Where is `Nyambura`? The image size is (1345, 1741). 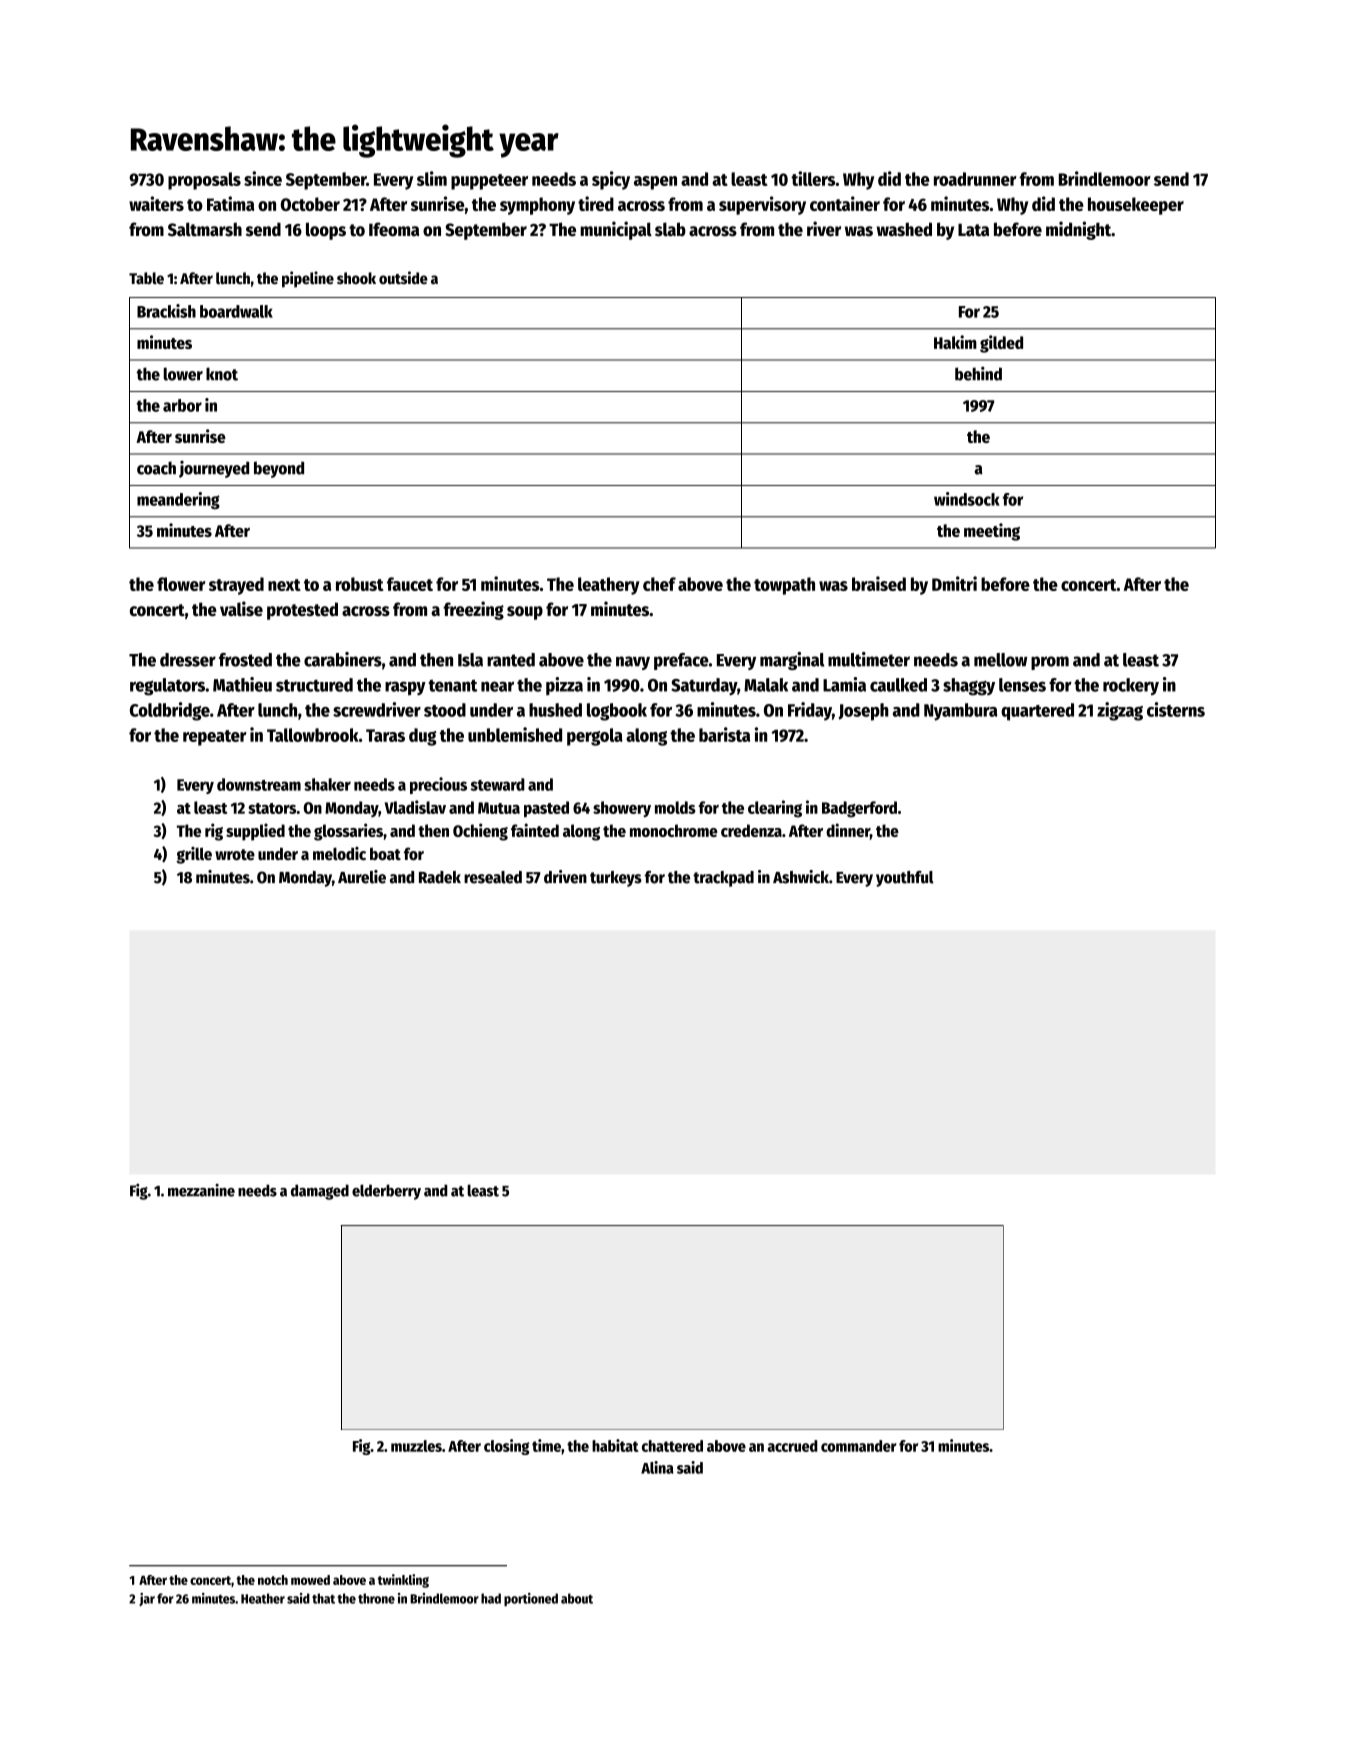 Nyambura is located at coordinates (960, 712).
